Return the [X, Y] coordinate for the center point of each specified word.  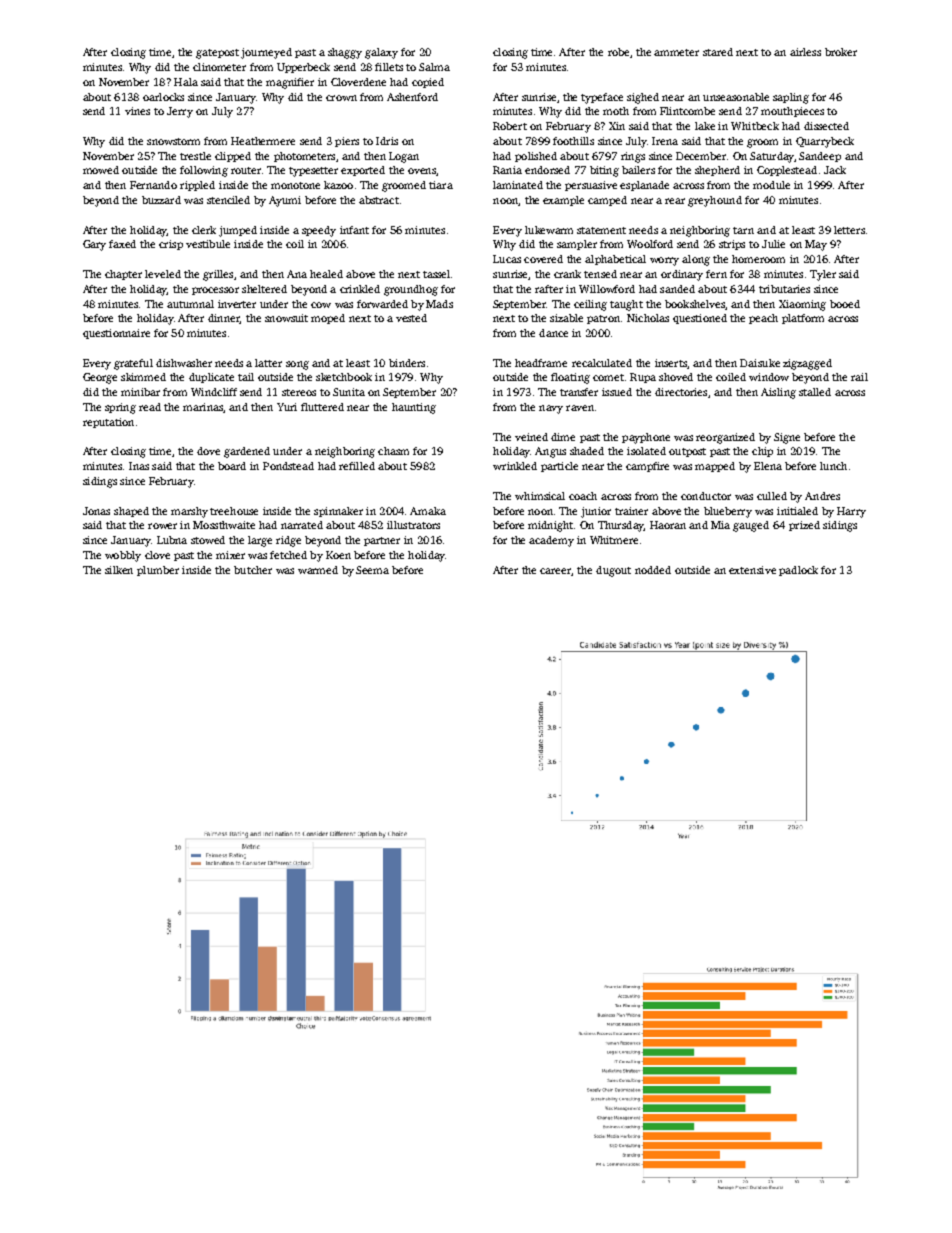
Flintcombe [687, 111]
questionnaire [116, 334]
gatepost [217, 54]
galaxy [381, 53]
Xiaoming [802, 305]
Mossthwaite [224, 525]
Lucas [507, 259]
